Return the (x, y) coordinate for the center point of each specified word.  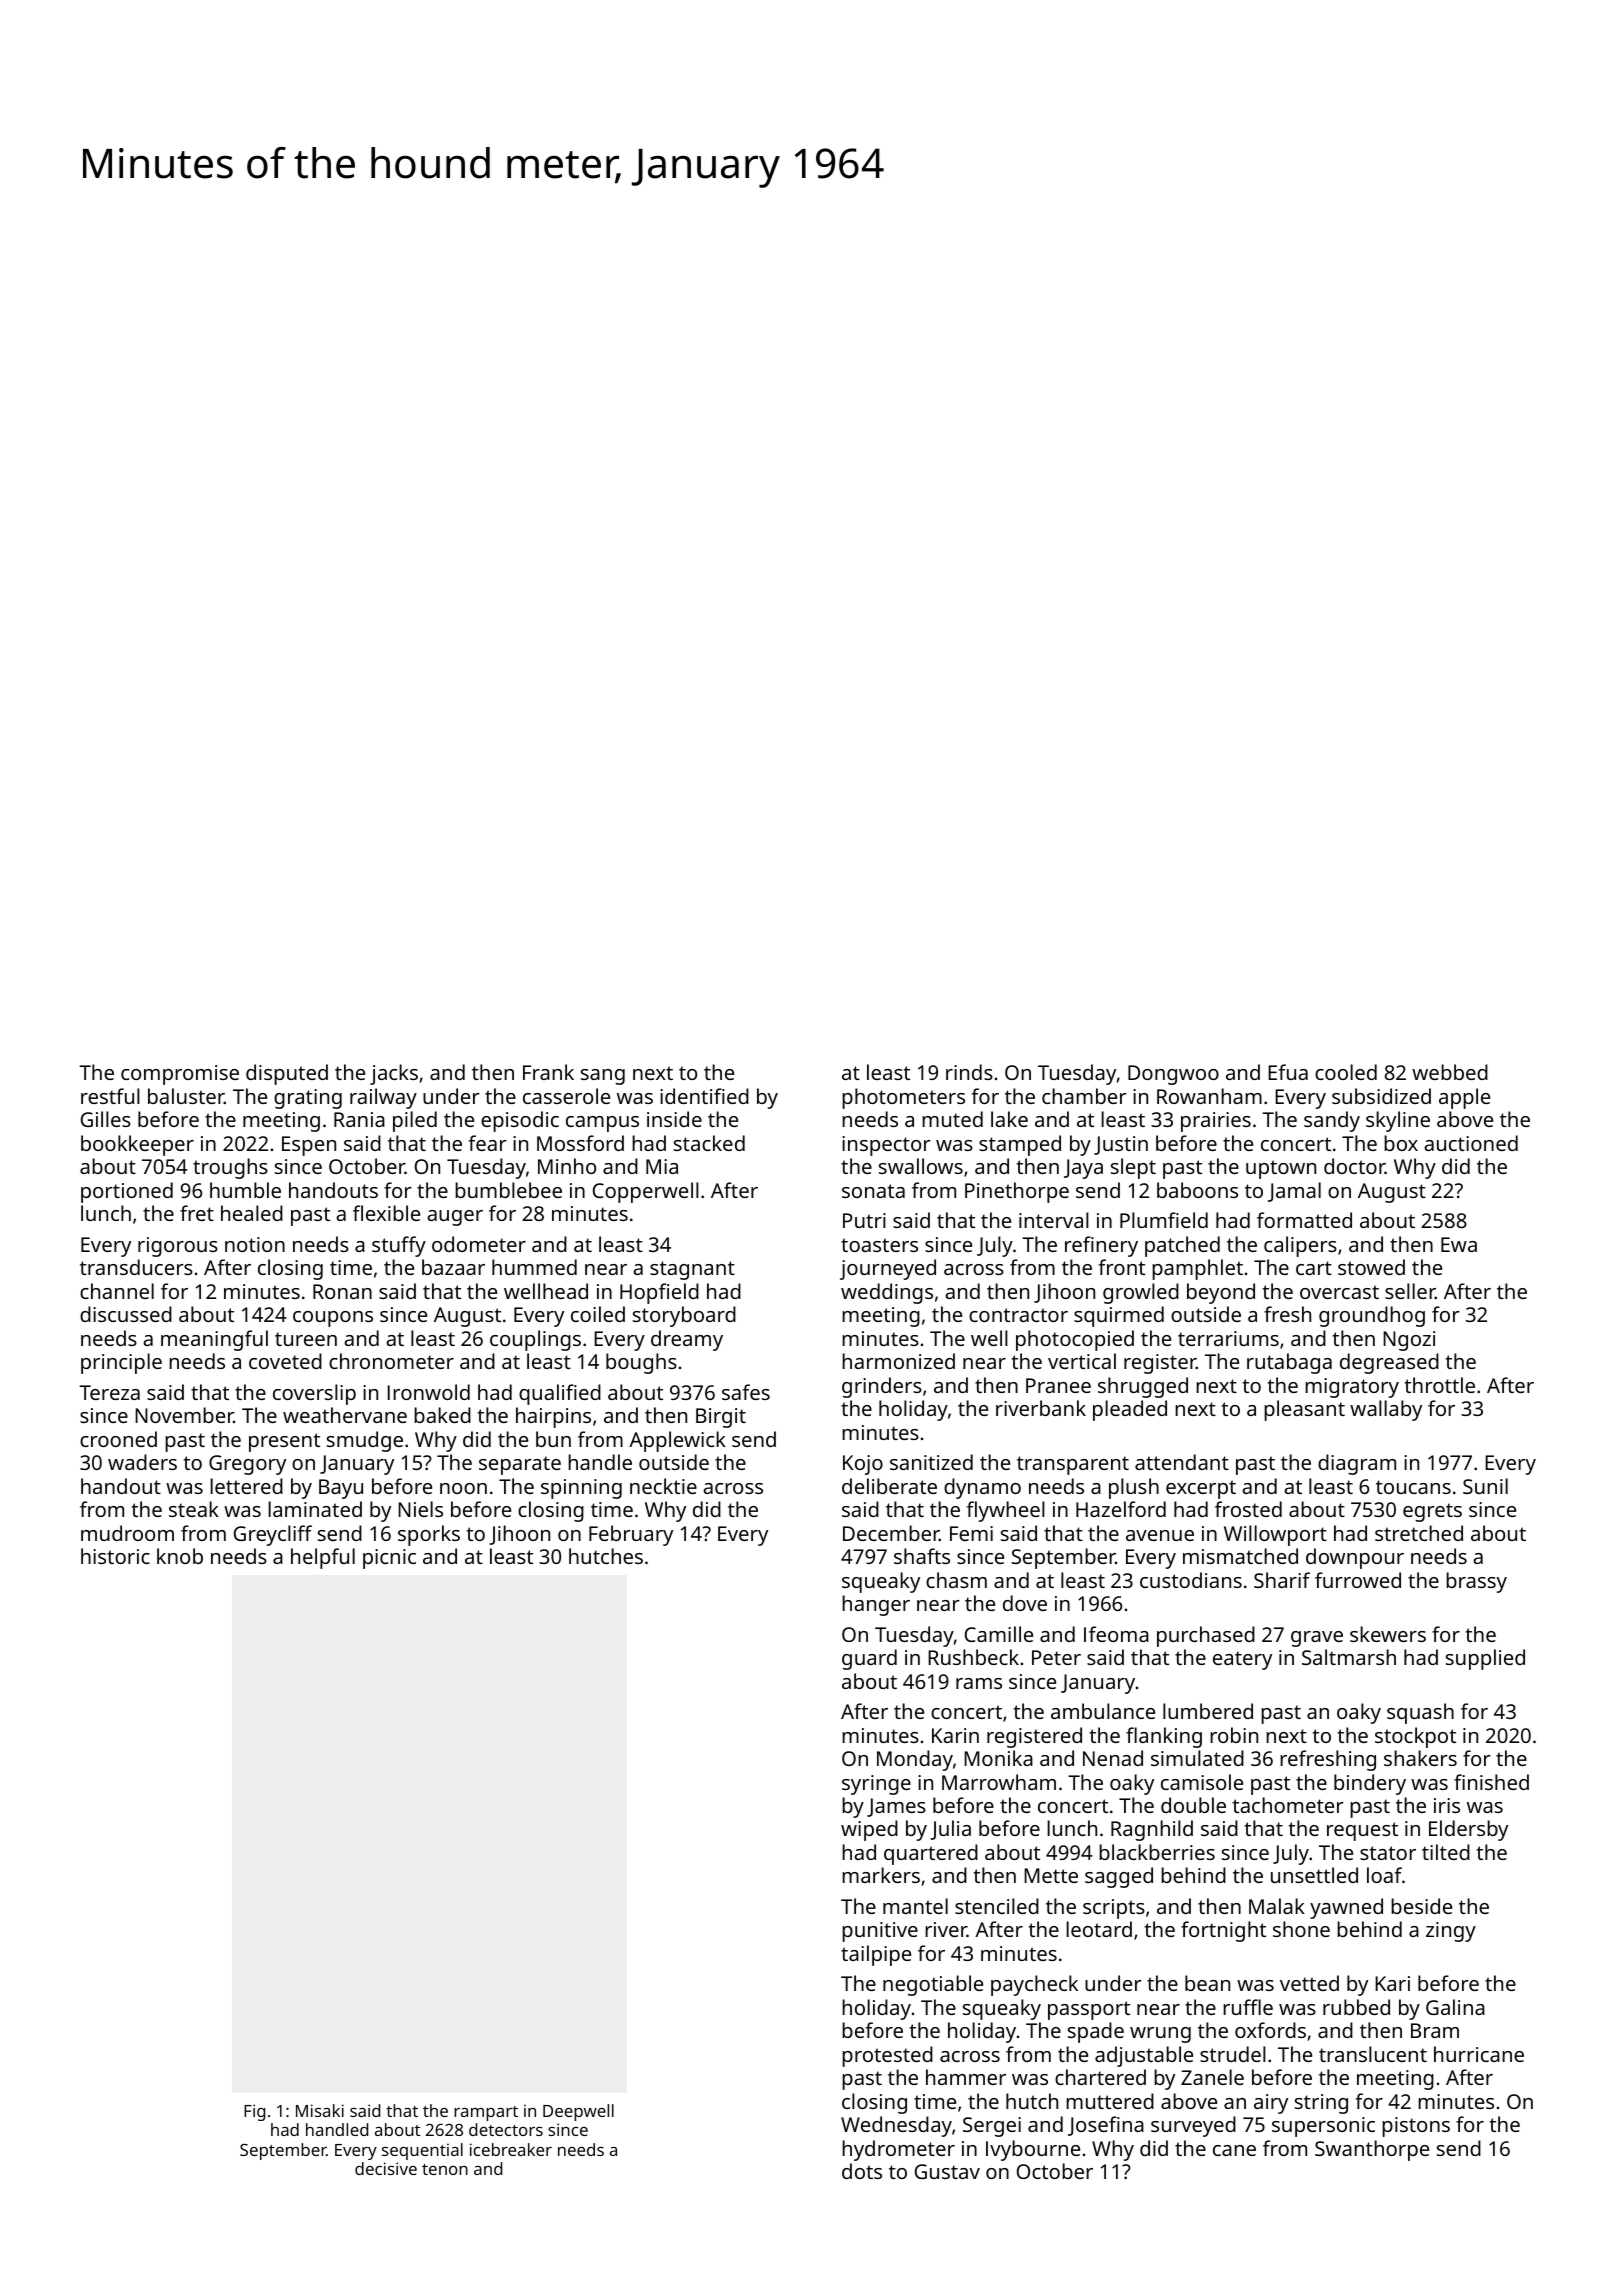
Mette (1051, 1875)
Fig (254, 2112)
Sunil (1485, 1486)
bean (1207, 1983)
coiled (598, 1314)
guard (869, 1659)
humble (245, 1190)
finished (1491, 1782)
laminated (315, 1509)
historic (115, 1556)
